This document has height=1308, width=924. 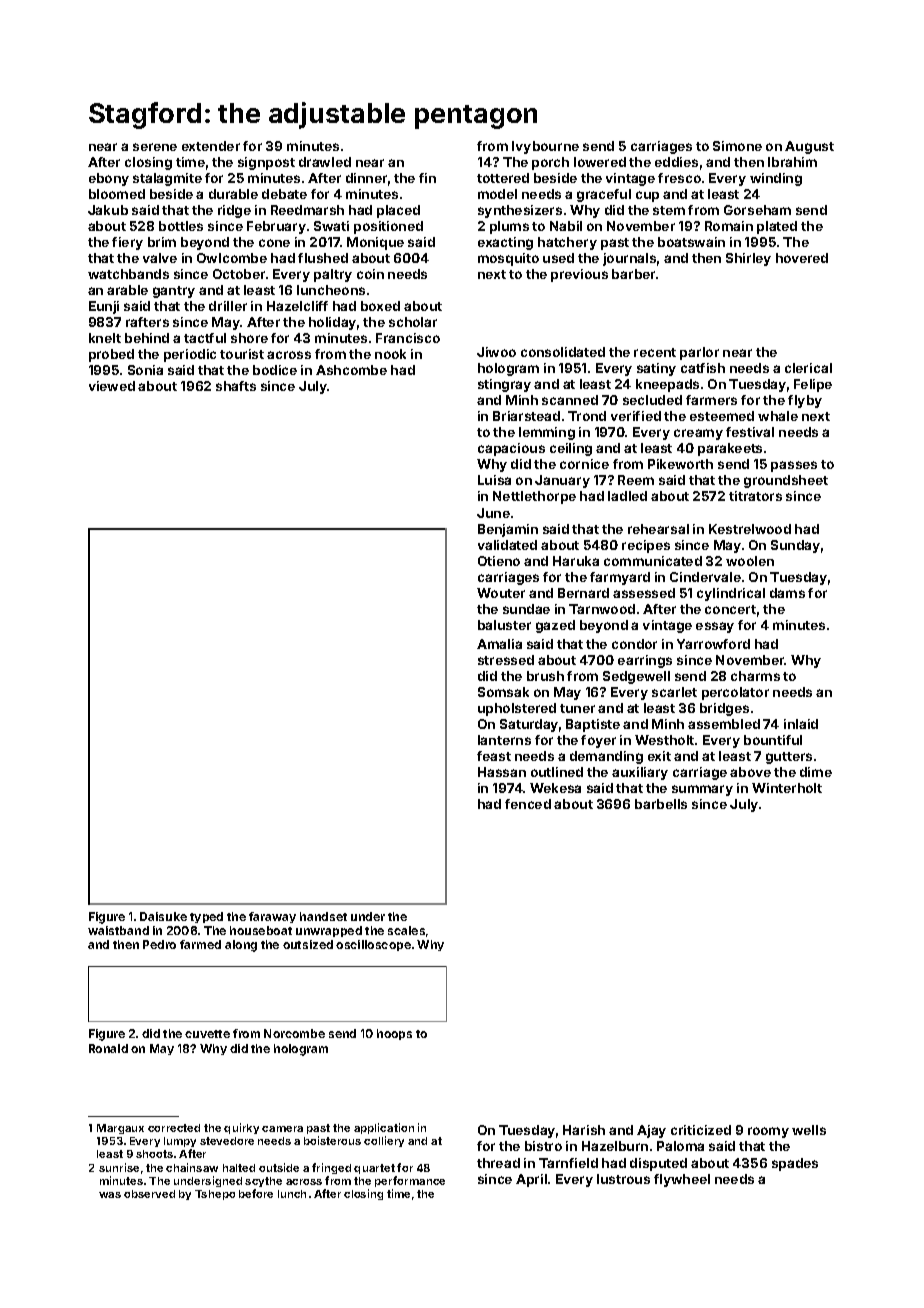 I want to click on scales, so click(x=406, y=930).
